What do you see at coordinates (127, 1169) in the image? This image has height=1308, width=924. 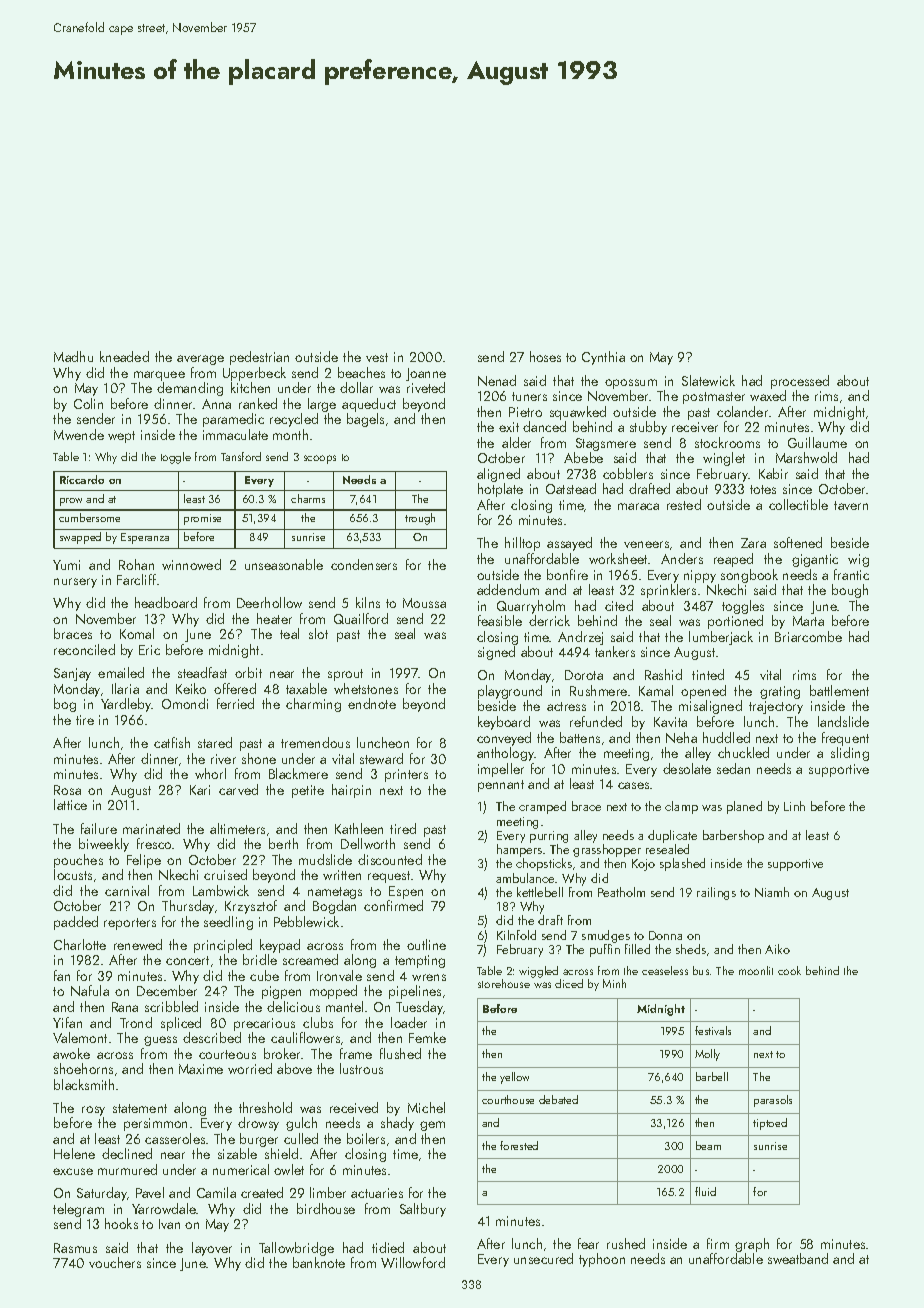 I see `murmured` at bounding box center [127, 1169].
